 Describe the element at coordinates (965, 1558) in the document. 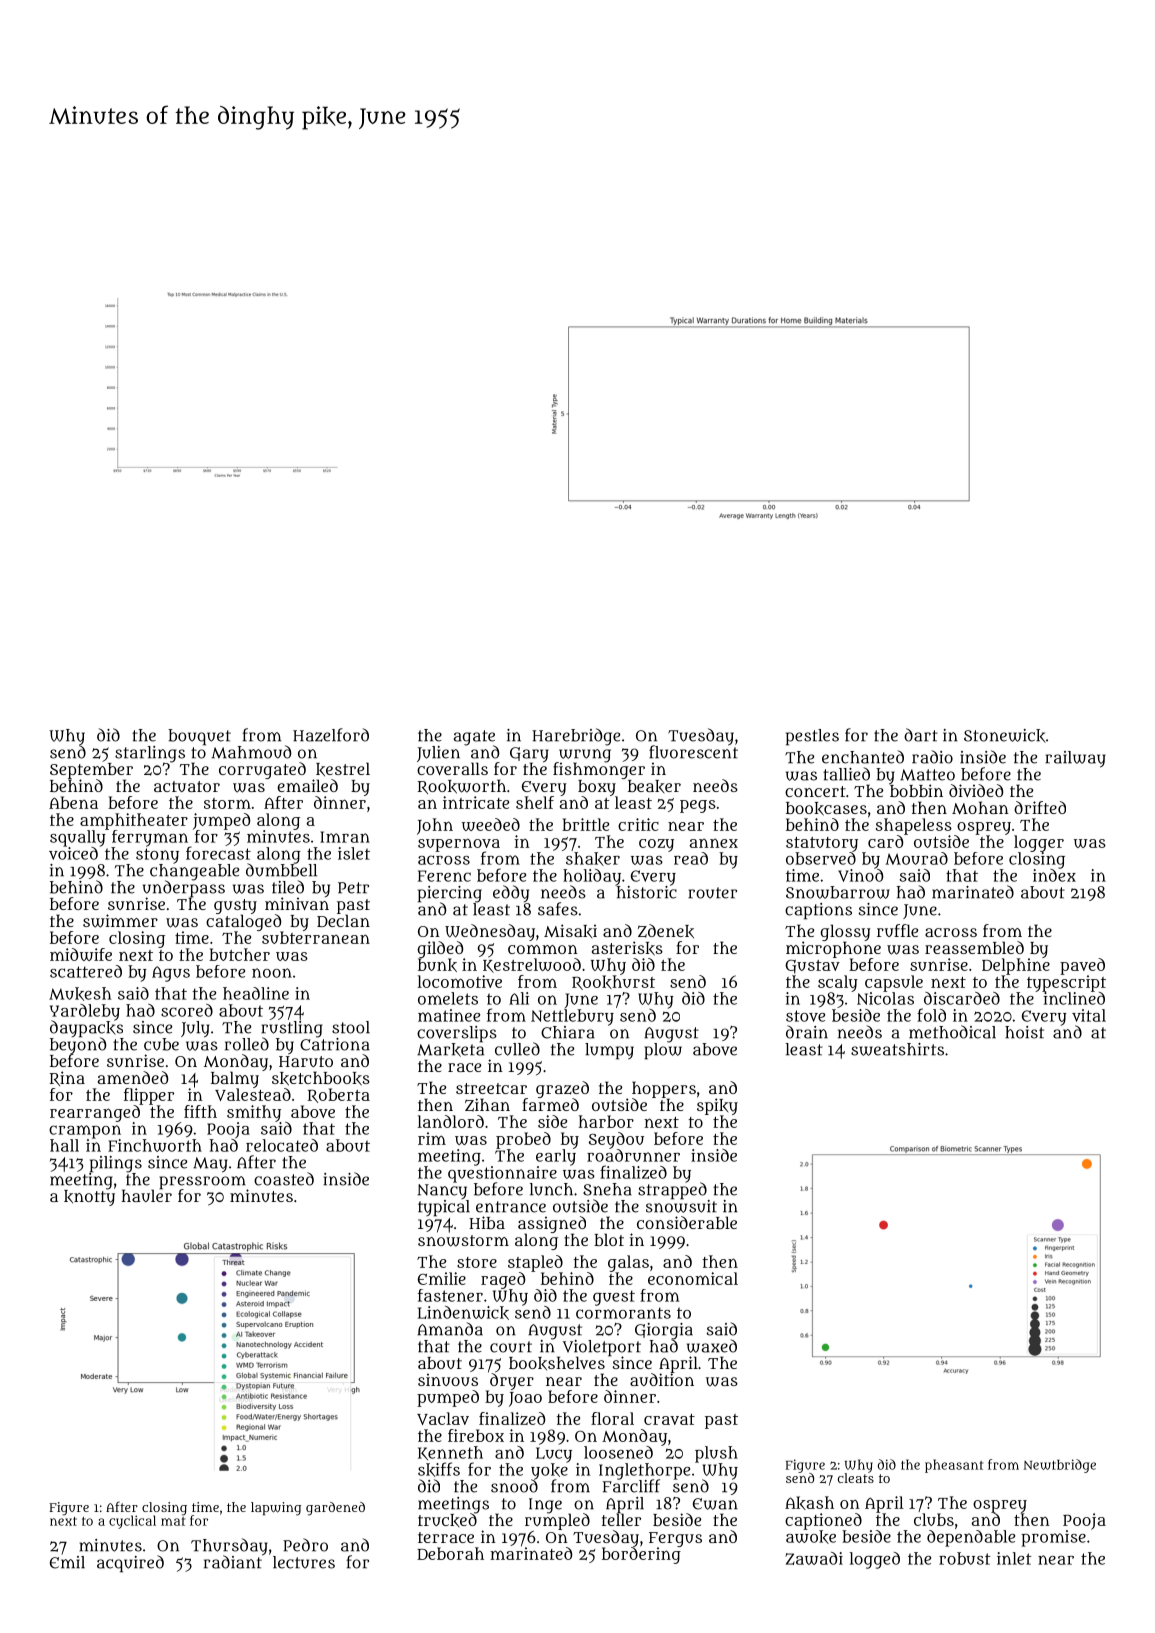

I see `robust` at that location.
